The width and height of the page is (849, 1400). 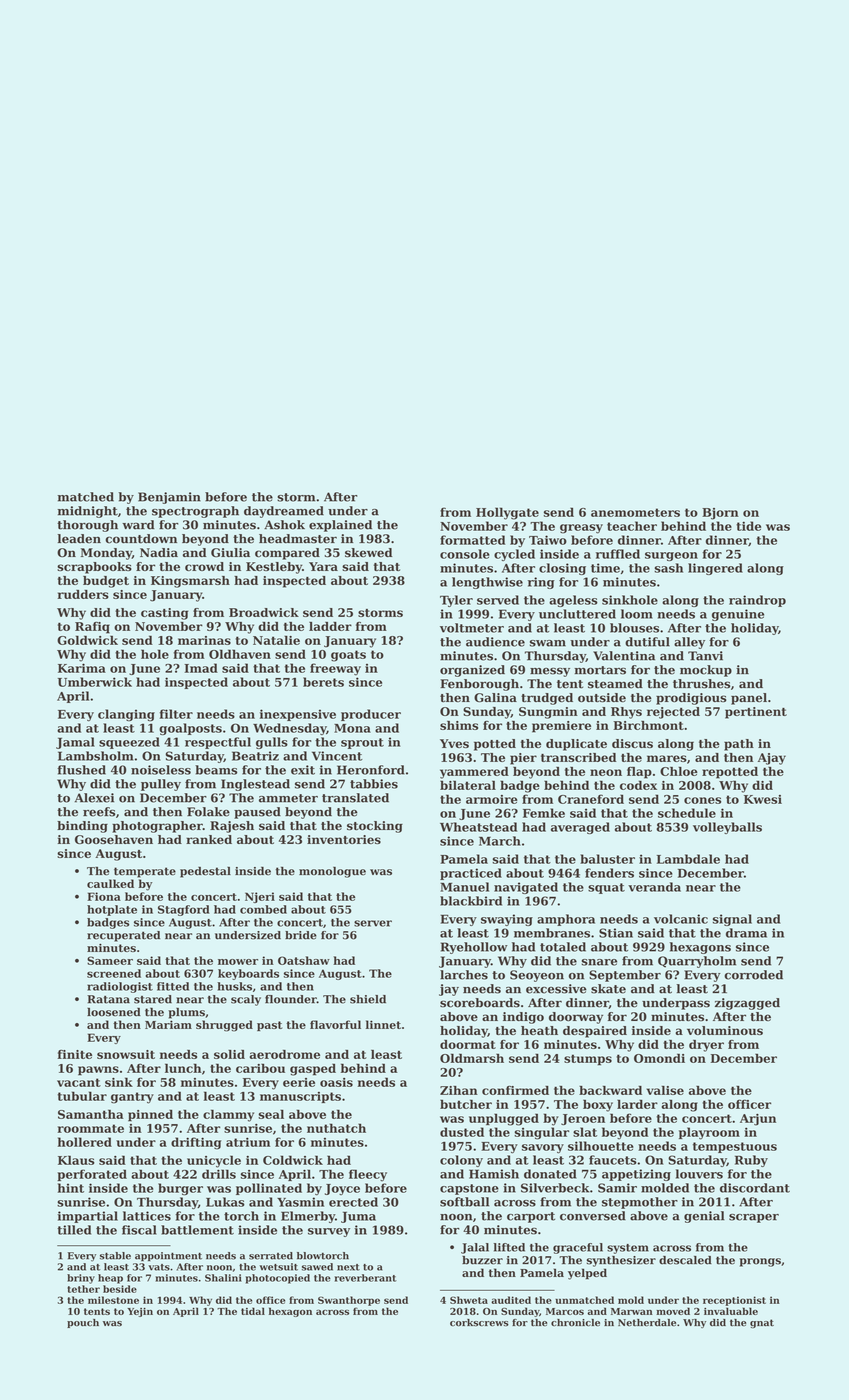 What do you see at coordinates (600, 670) in the page?
I see `mortars` at bounding box center [600, 670].
